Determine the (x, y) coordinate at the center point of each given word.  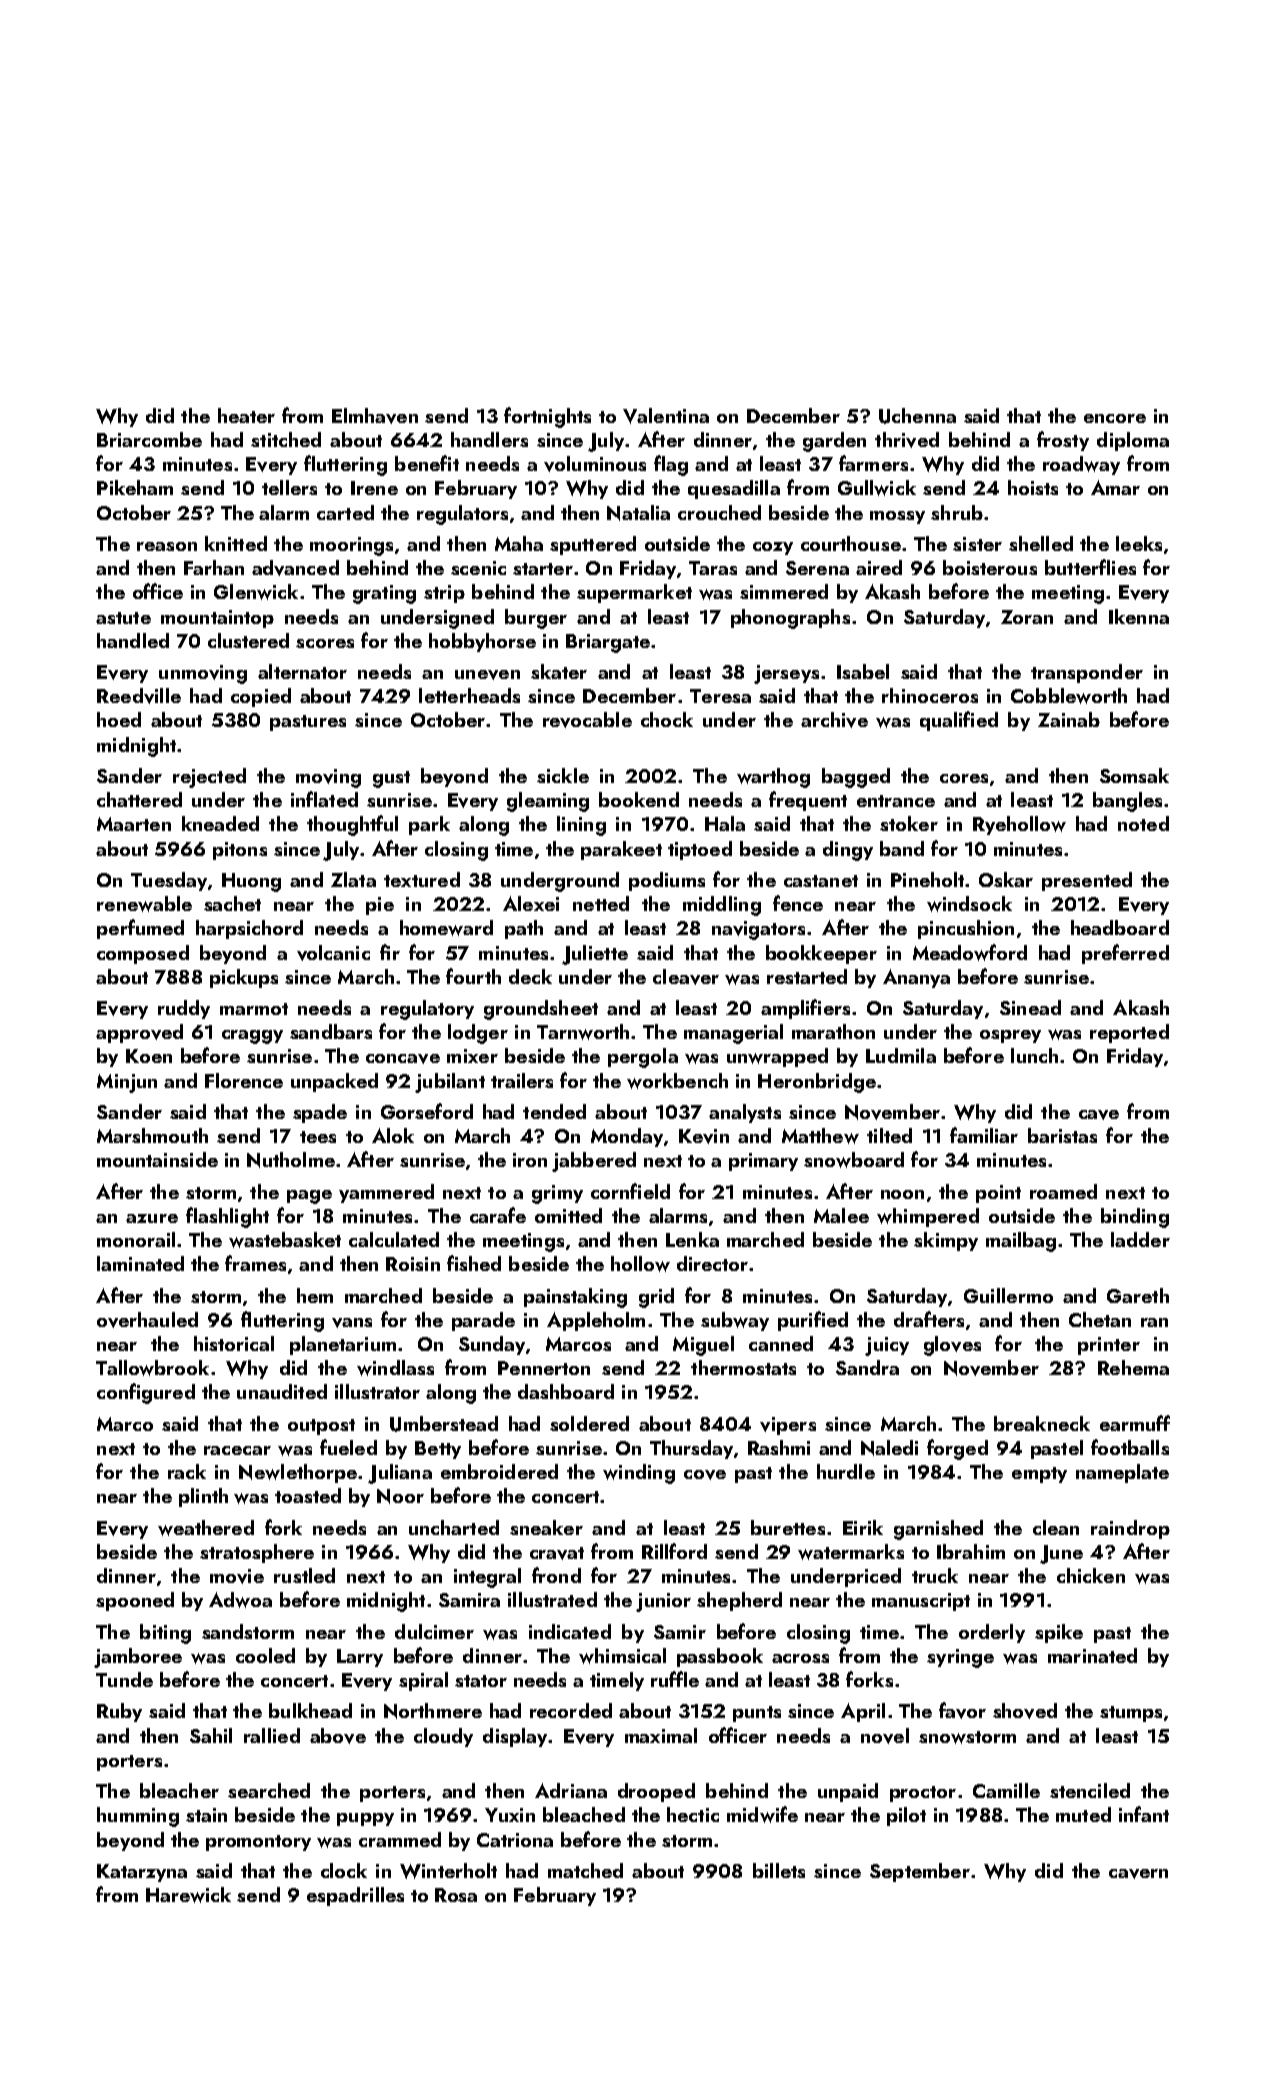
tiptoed (700, 850)
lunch (1034, 1055)
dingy (848, 851)
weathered (206, 1528)
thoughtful (352, 825)
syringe (960, 1658)
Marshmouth (152, 1135)
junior (663, 1602)
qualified (959, 721)
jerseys (786, 674)
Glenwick (256, 592)
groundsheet (541, 1010)
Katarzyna (142, 1873)
